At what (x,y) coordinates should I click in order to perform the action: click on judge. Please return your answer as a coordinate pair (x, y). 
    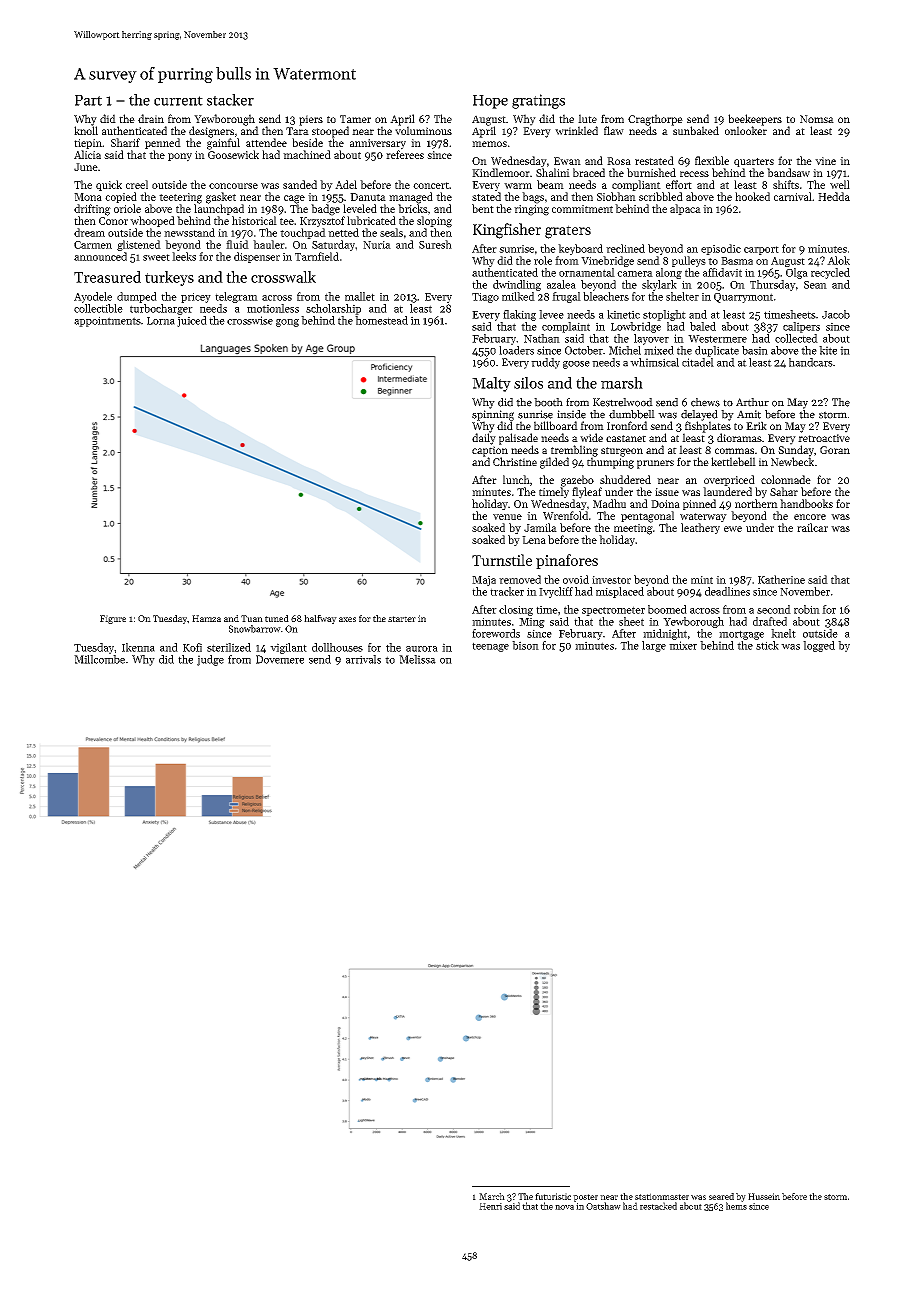
    Looking at the image, I should click on (210, 660).
